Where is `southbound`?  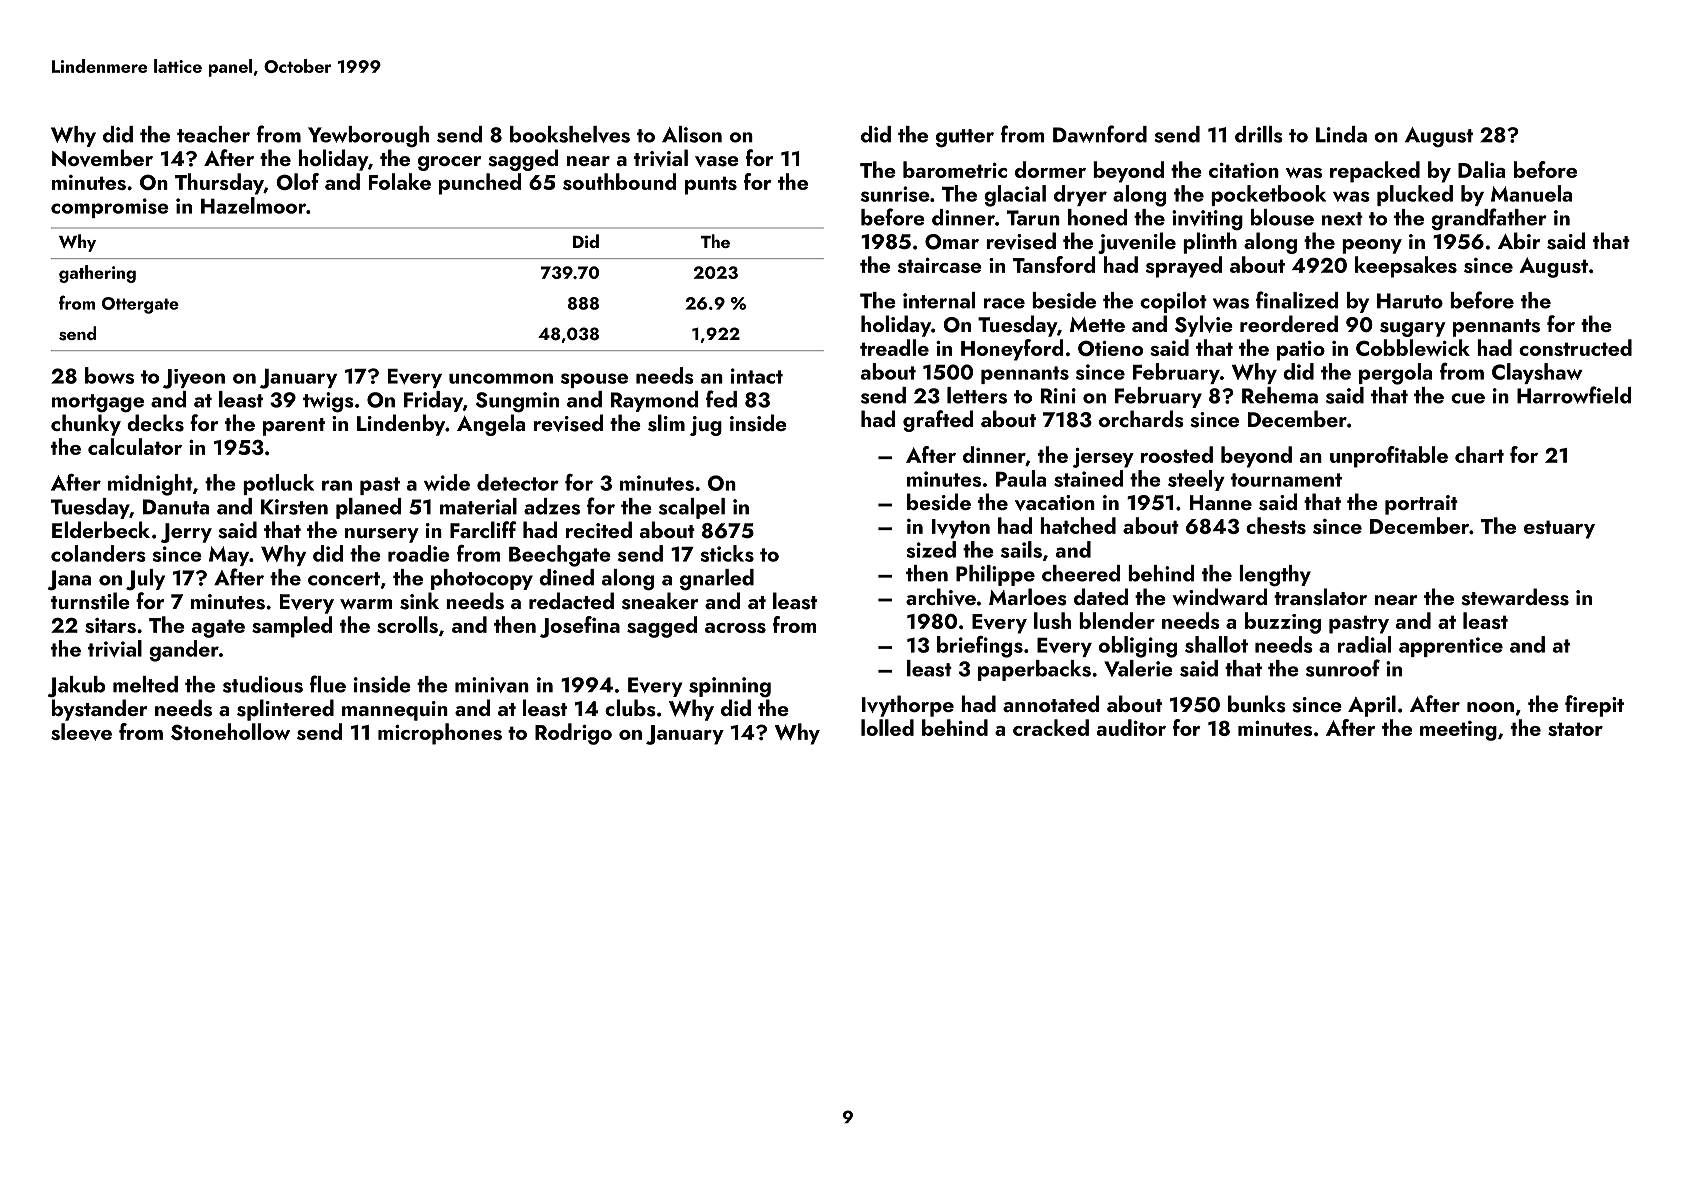 southbound is located at coordinates (619, 181).
